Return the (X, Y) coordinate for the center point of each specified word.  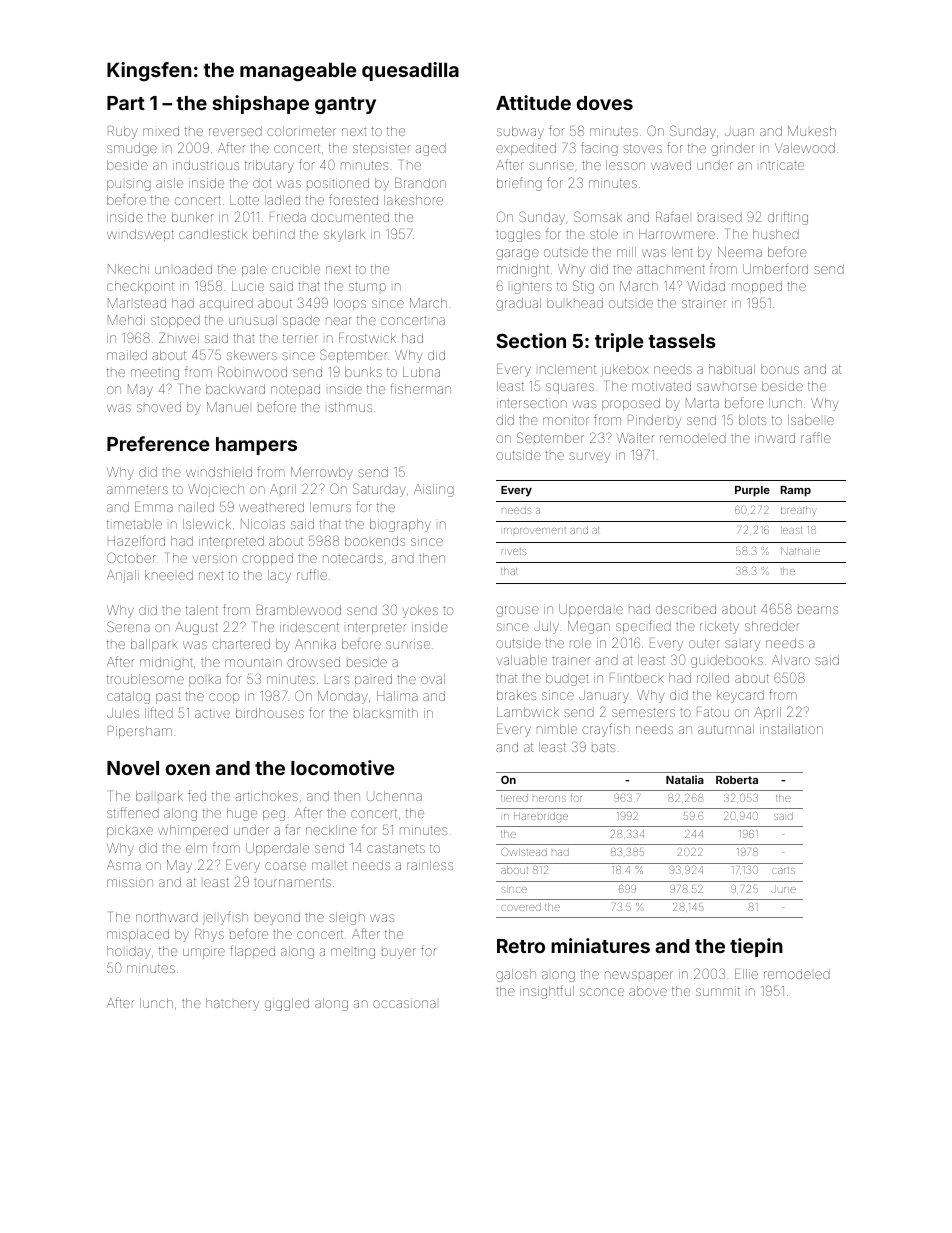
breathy (799, 511)
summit (718, 991)
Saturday (379, 490)
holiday (128, 952)
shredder (772, 626)
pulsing (129, 184)
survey (589, 457)
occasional (404, 1003)
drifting (788, 218)
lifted (159, 712)
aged (431, 149)
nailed (196, 507)
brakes (516, 695)
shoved (159, 407)
